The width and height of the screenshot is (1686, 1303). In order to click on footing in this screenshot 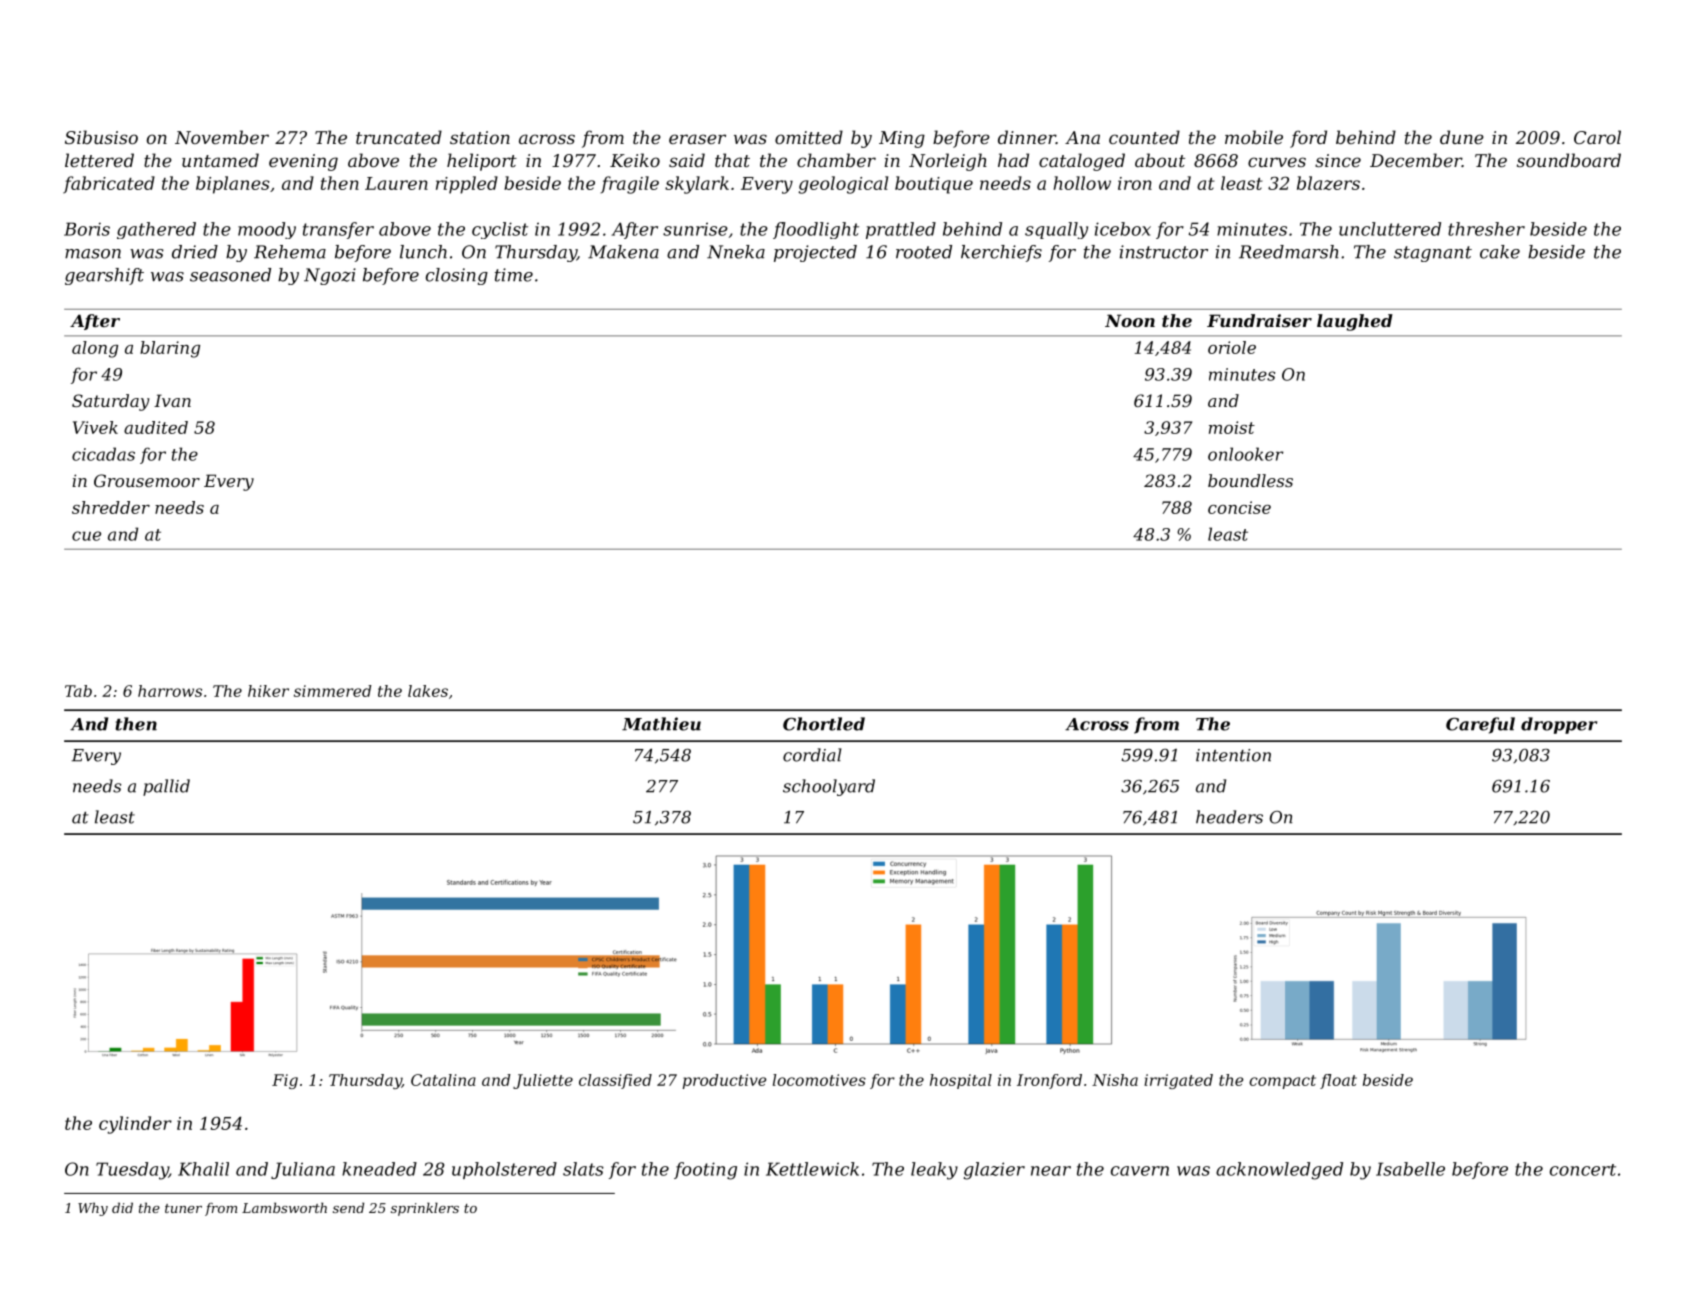, I will do `click(705, 1171)`.
